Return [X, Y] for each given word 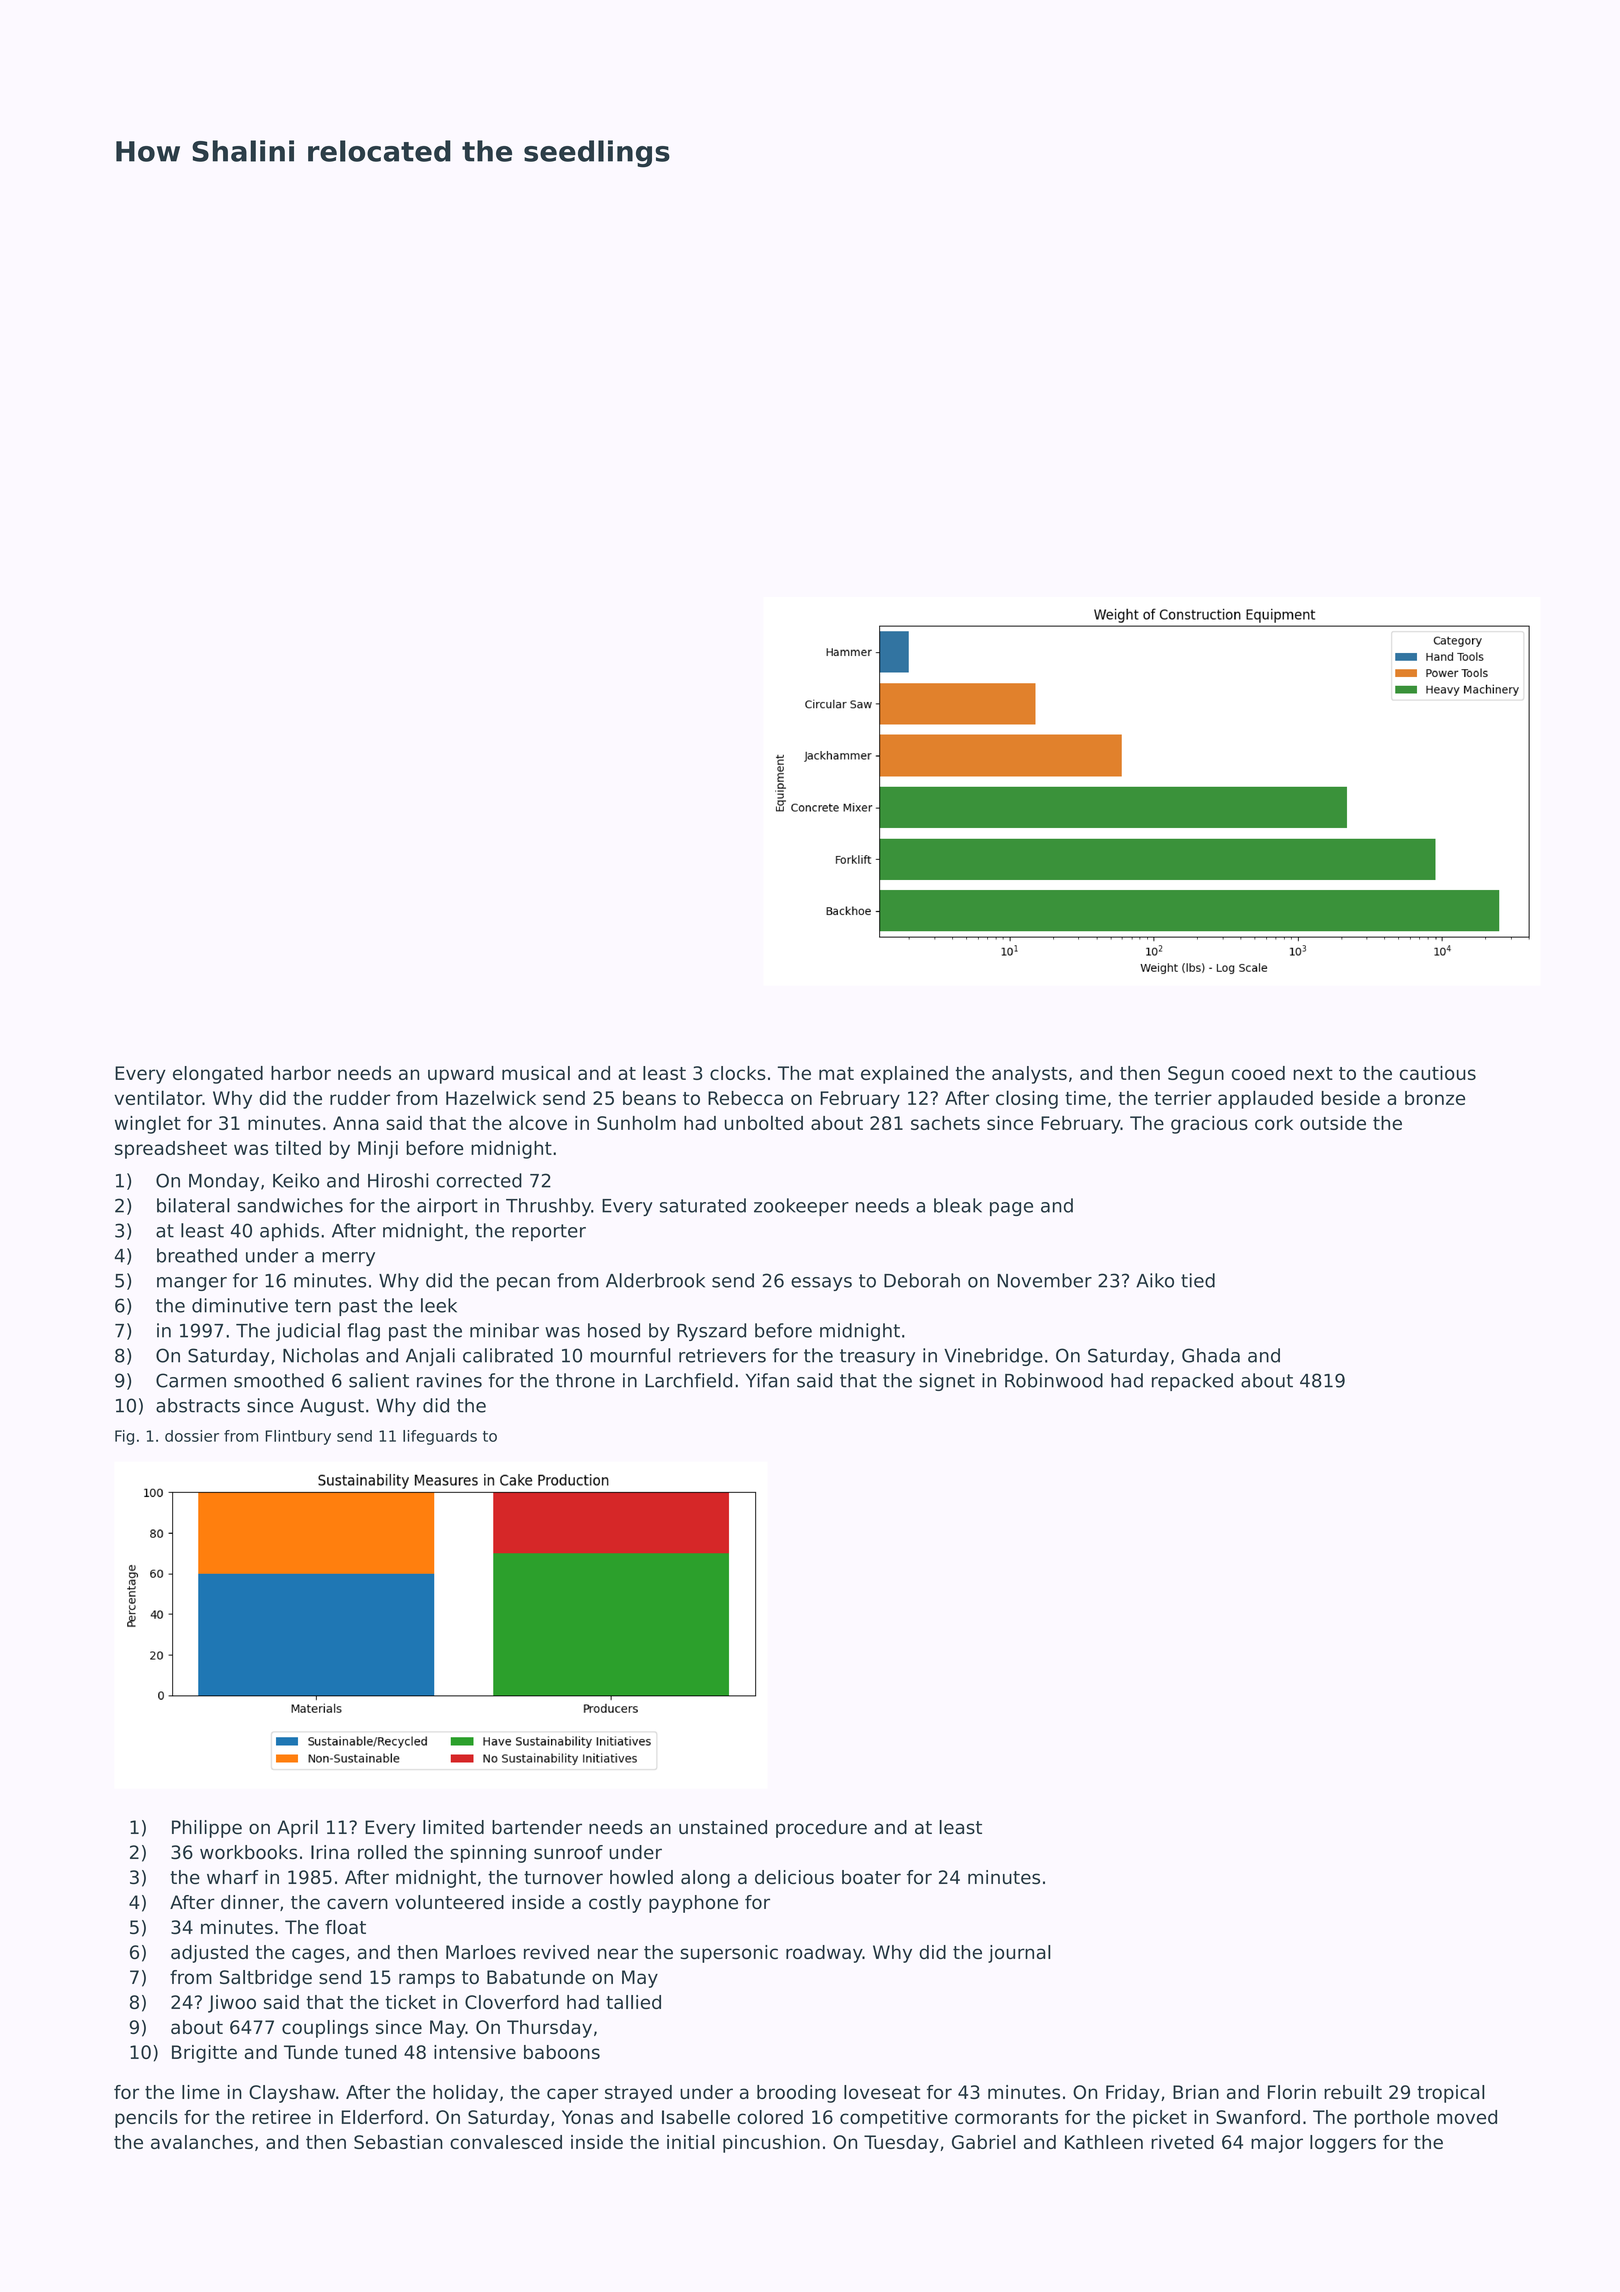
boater [871, 1877]
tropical [1450, 2094]
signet [947, 1382]
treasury [877, 1357]
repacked [1192, 1382]
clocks [738, 1073]
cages [318, 1955]
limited [453, 1827]
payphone [693, 1904]
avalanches [202, 2142]
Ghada [1211, 1355]
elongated [218, 1075]
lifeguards [440, 1437]
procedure [821, 1829]
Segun [1196, 1075]
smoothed [279, 1380]
